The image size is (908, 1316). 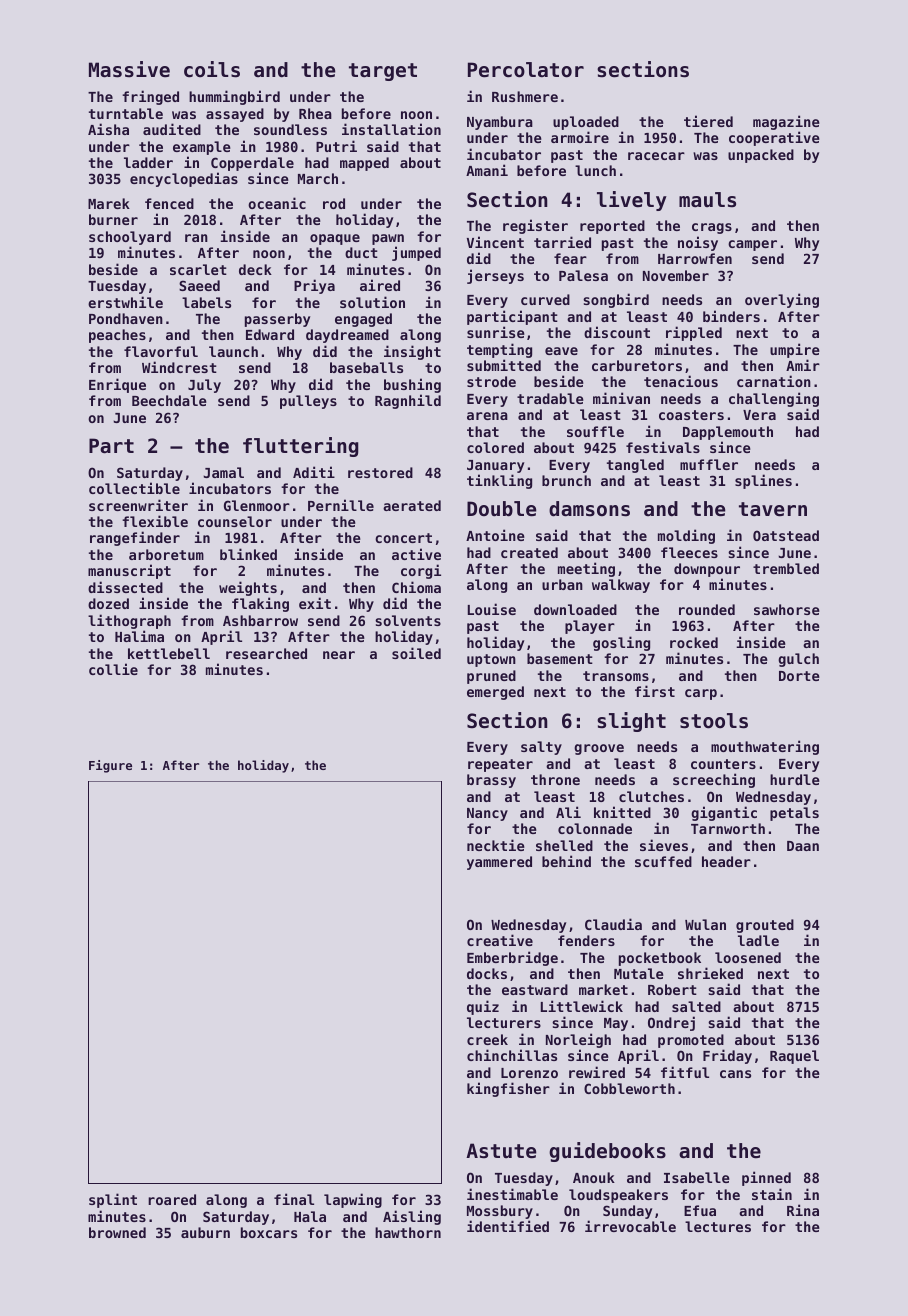 What do you see at coordinates (391, 129) in the document?
I see `installation` at bounding box center [391, 129].
